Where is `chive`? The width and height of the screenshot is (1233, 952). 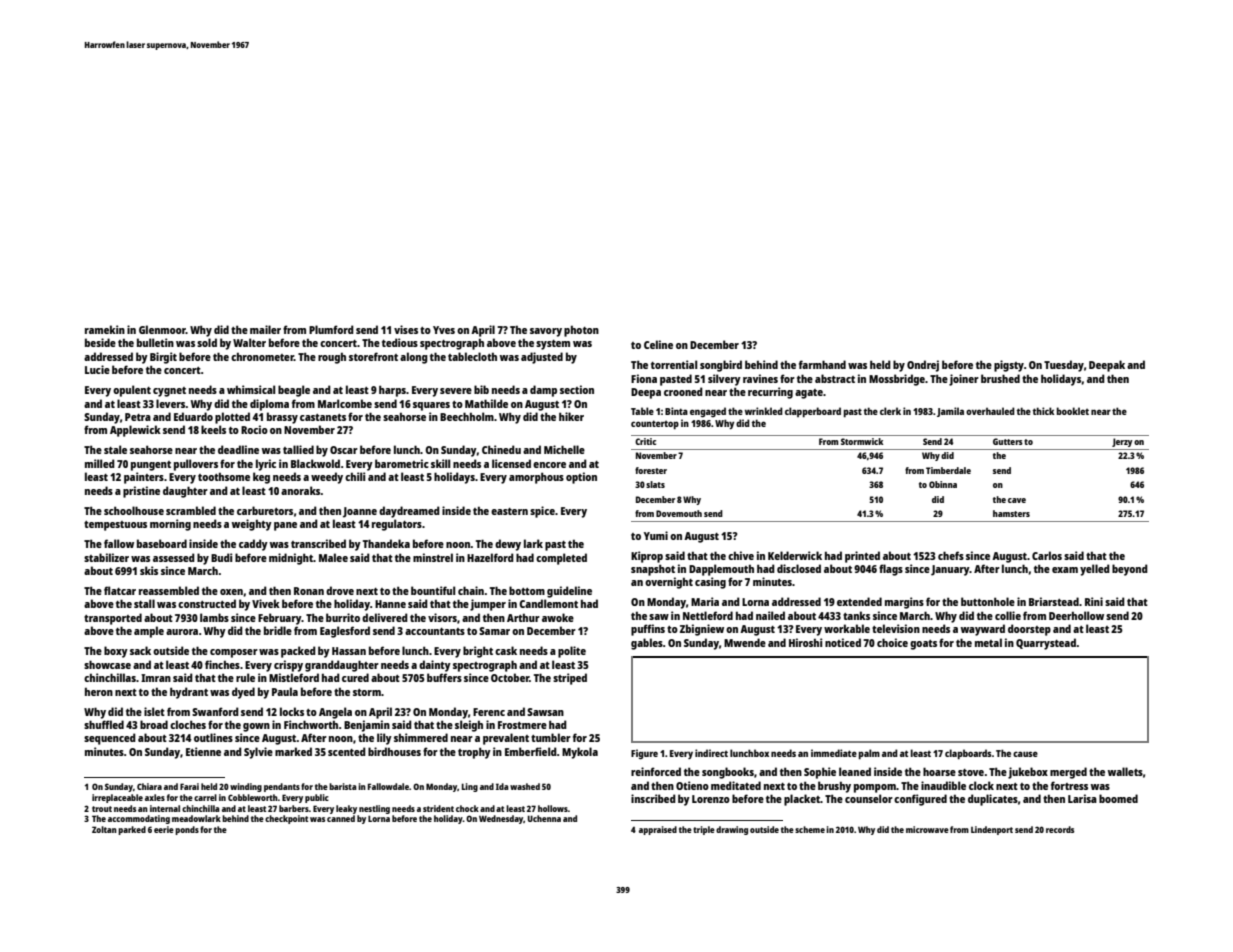 chive is located at coordinates (741, 555).
